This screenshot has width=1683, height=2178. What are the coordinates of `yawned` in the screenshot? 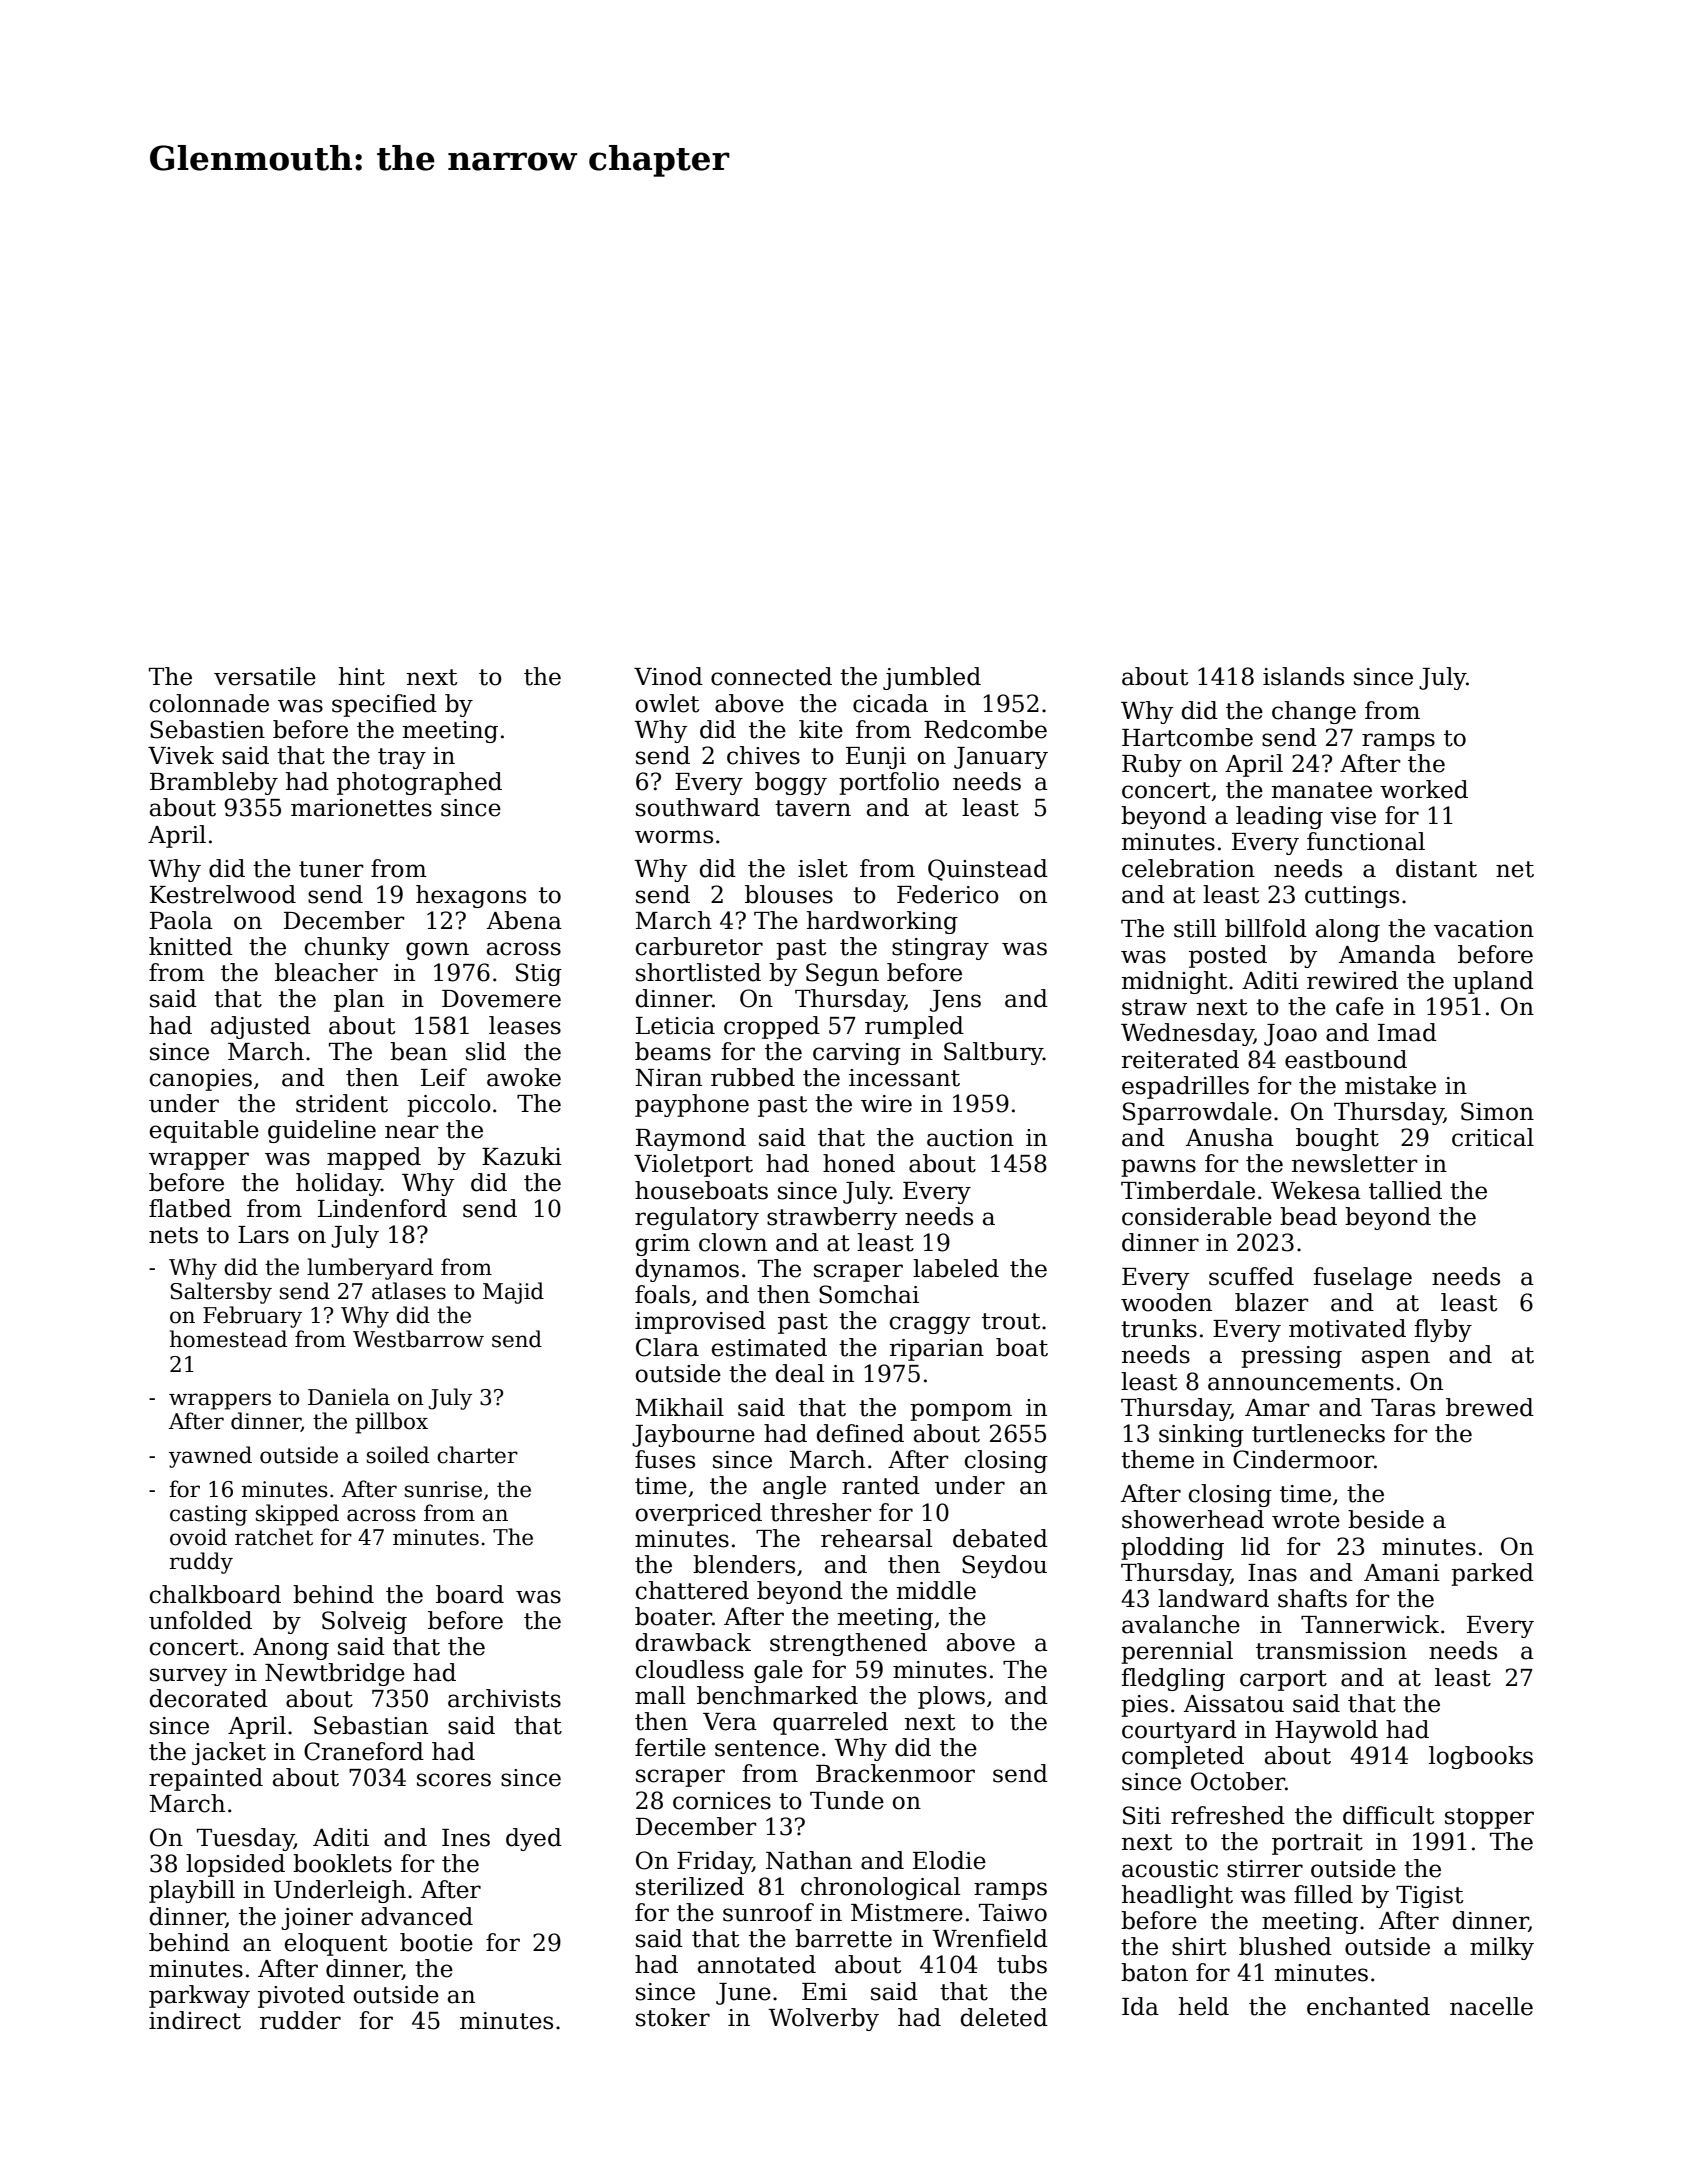 It's located at (210, 1457).
